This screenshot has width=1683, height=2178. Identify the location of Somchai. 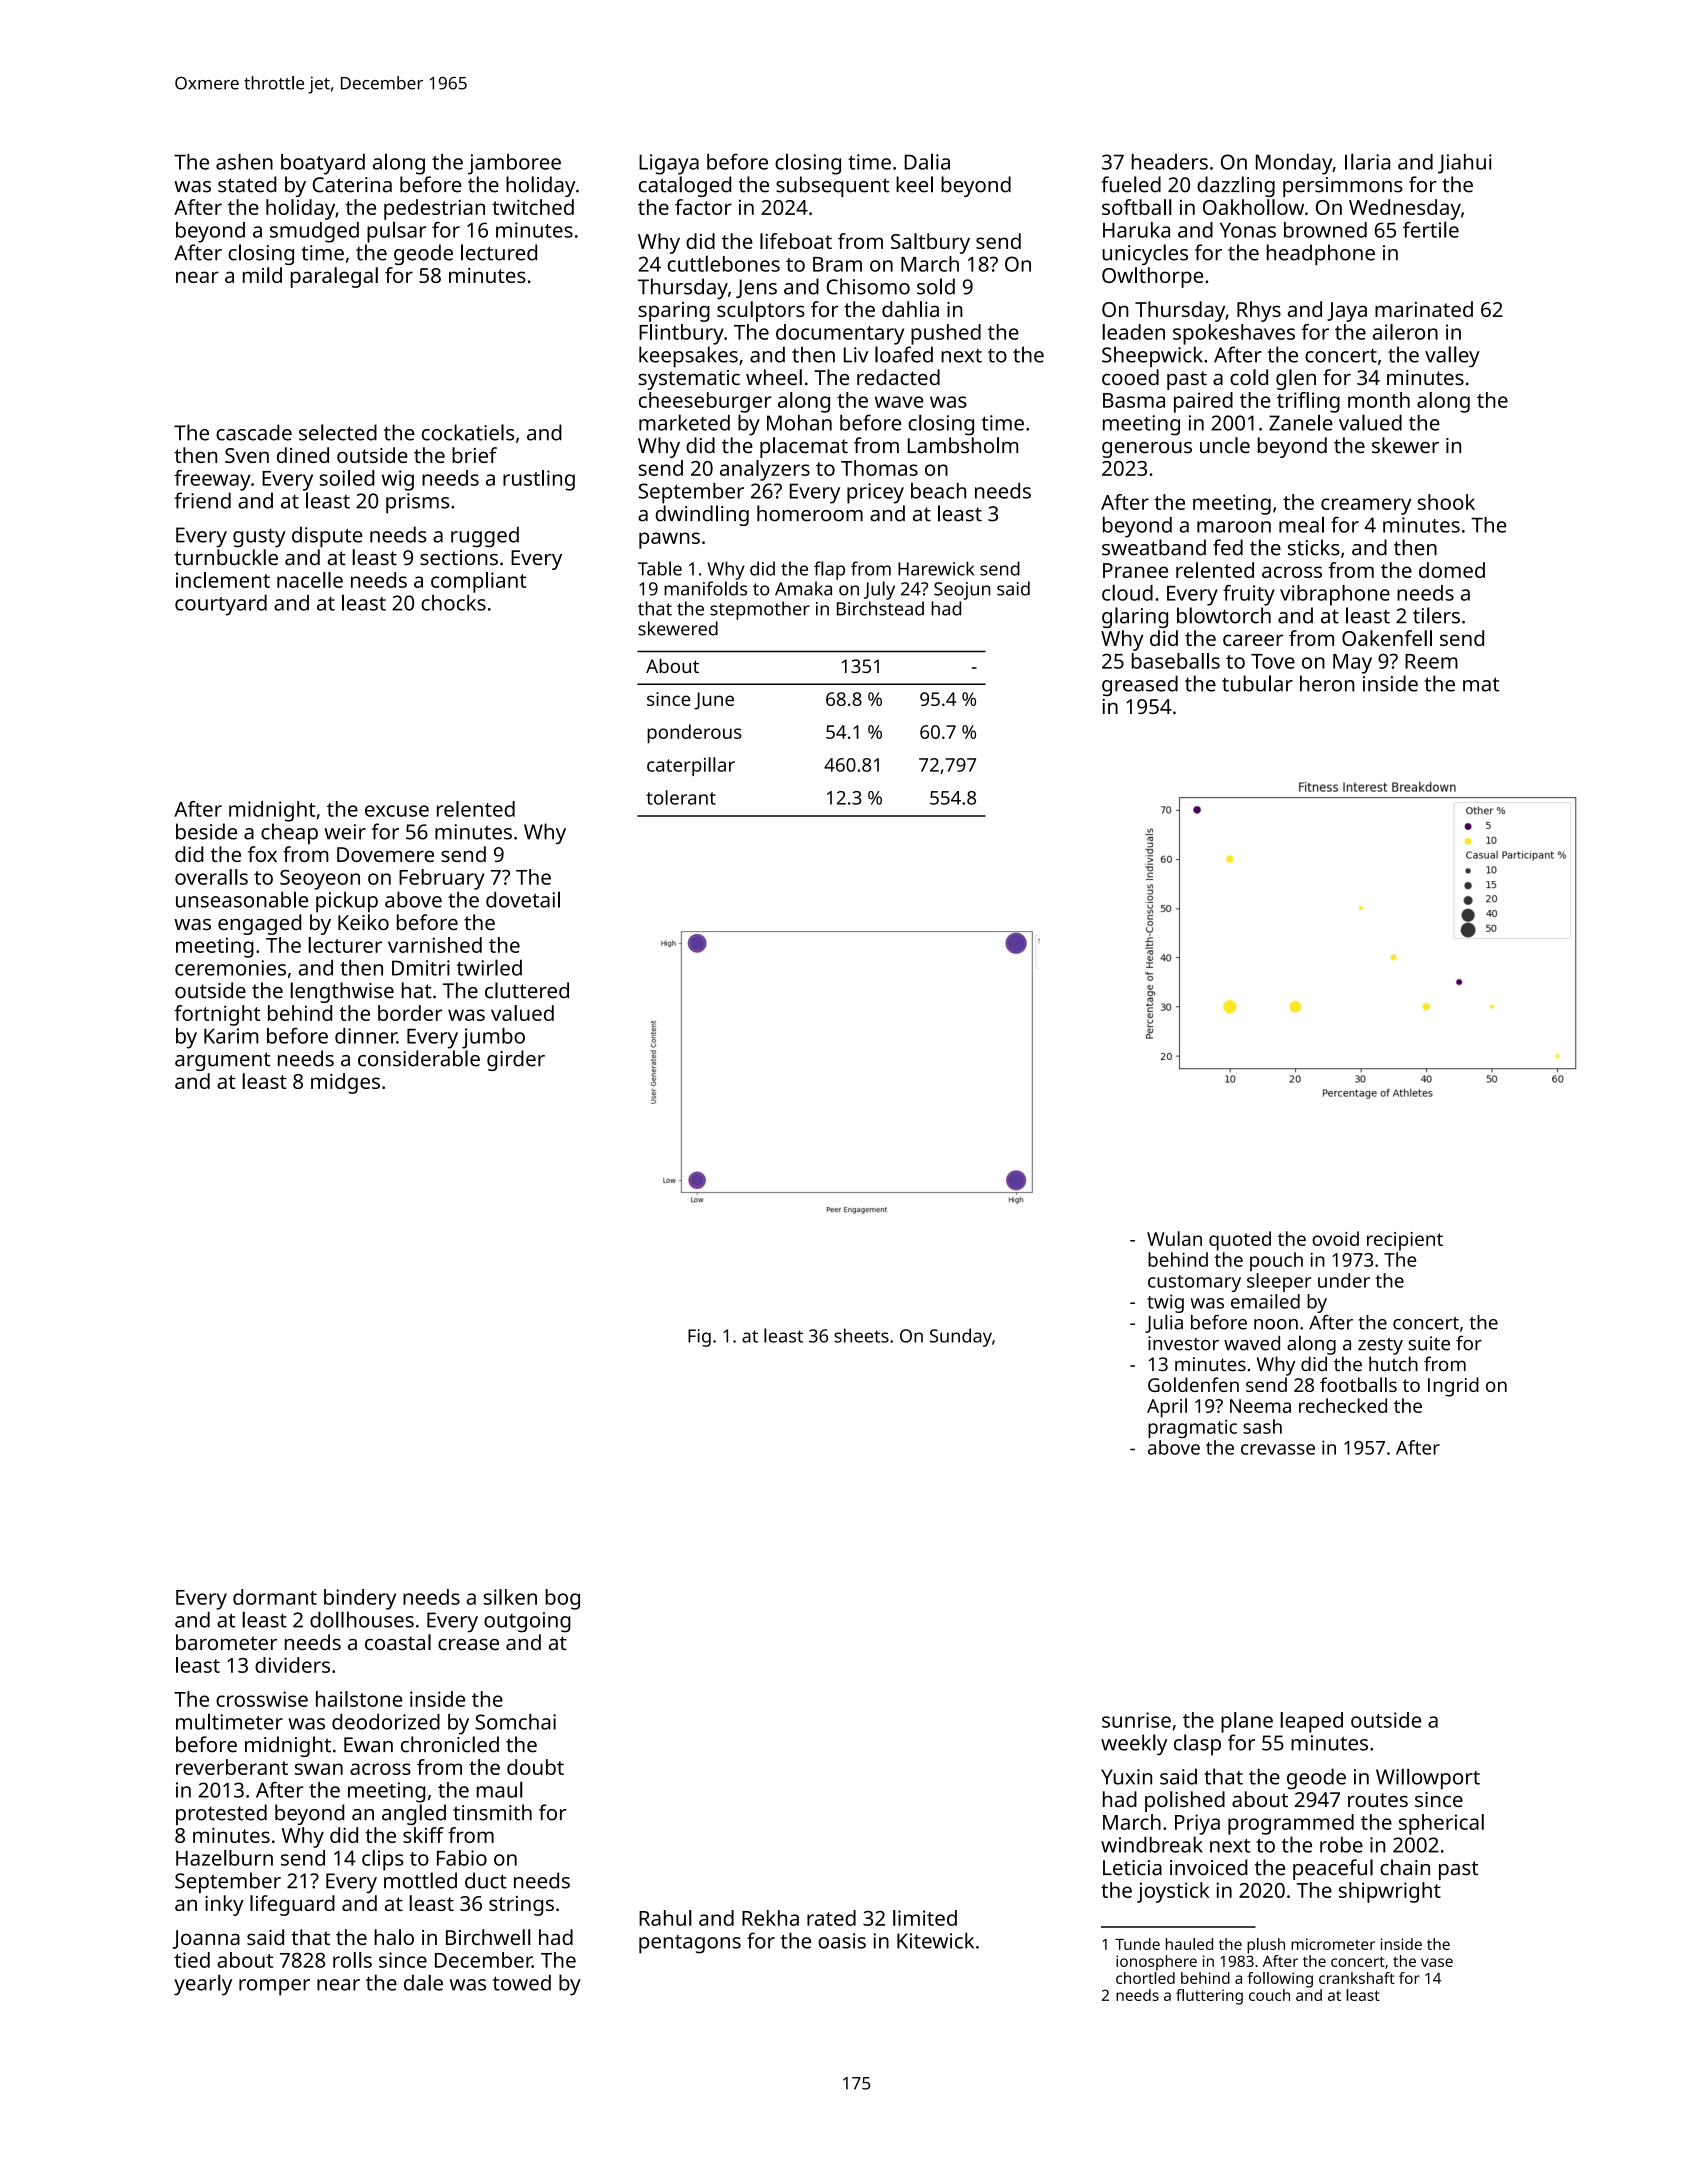
(515, 1722).
